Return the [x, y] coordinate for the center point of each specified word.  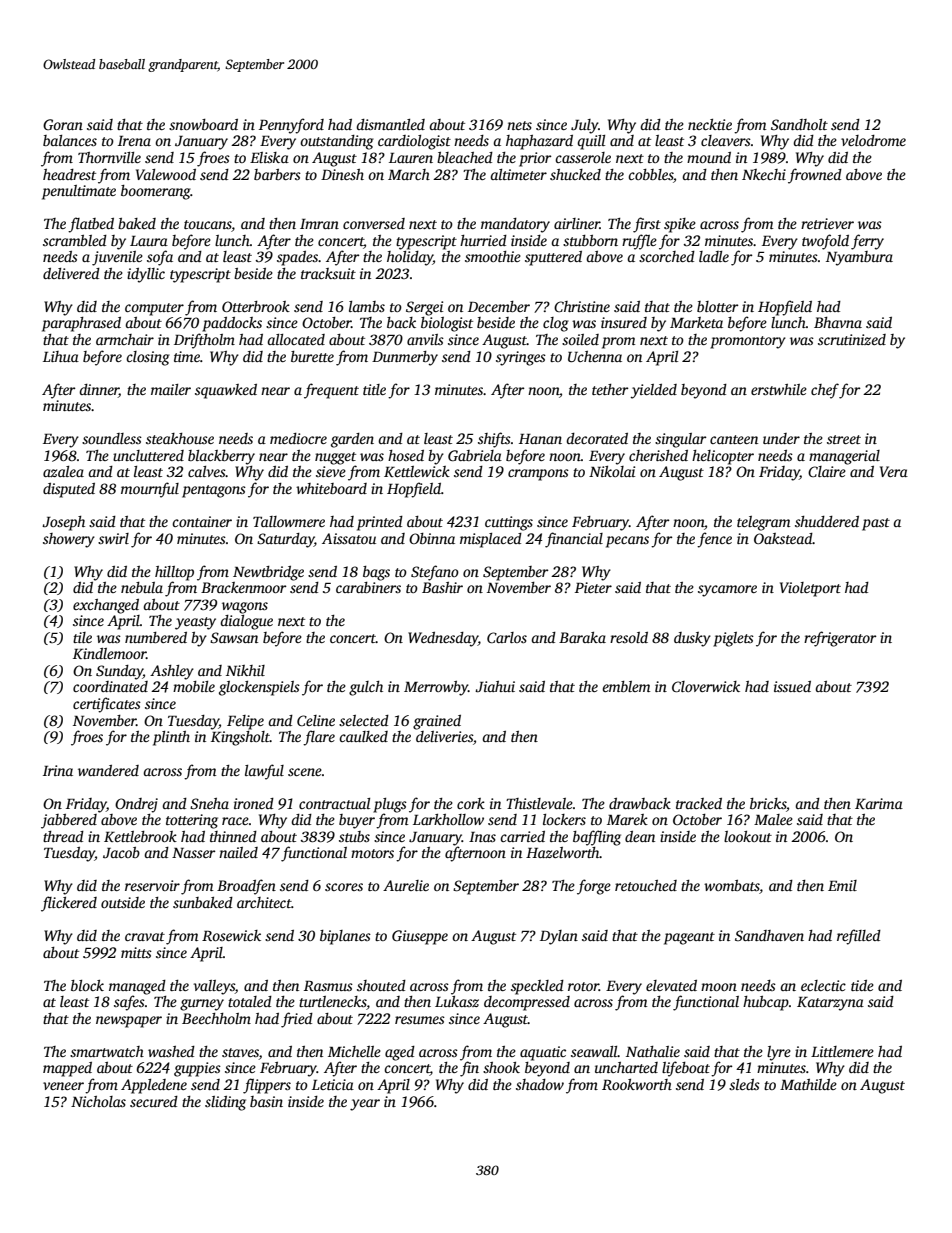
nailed [238, 852]
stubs [354, 836]
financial [574, 540]
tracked [699, 803]
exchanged [106, 606]
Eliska [269, 157]
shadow [540, 1084]
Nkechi [764, 174]
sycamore [727, 591]
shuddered [827, 521]
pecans [627, 542]
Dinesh [342, 174]
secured [154, 1101]
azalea [63, 471]
